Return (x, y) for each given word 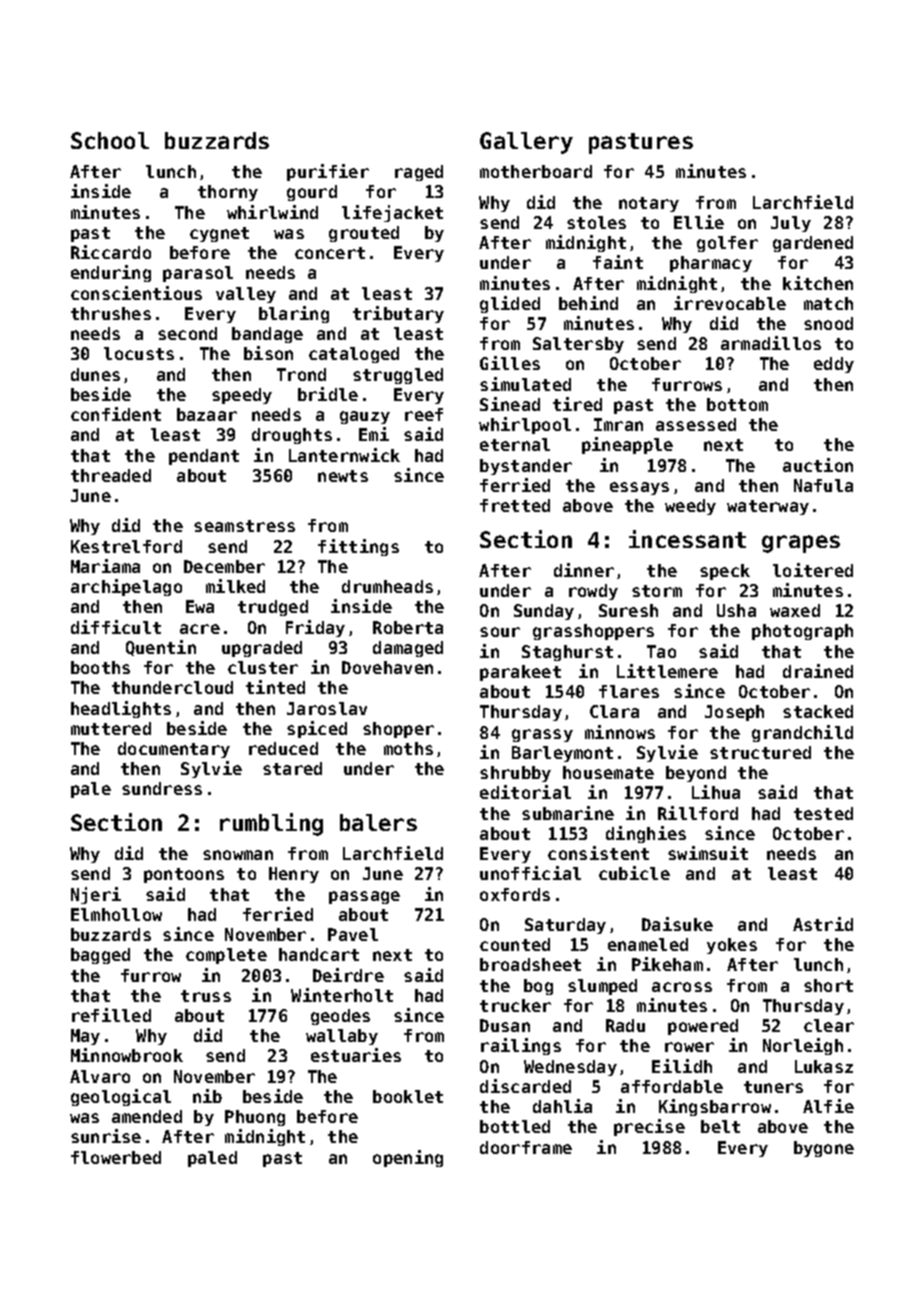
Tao (661, 651)
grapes (801, 544)
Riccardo (111, 252)
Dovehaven (387, 667)
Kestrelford (126, 546)
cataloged (354, 355)
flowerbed (116, 1157)
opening (408, 1158)
